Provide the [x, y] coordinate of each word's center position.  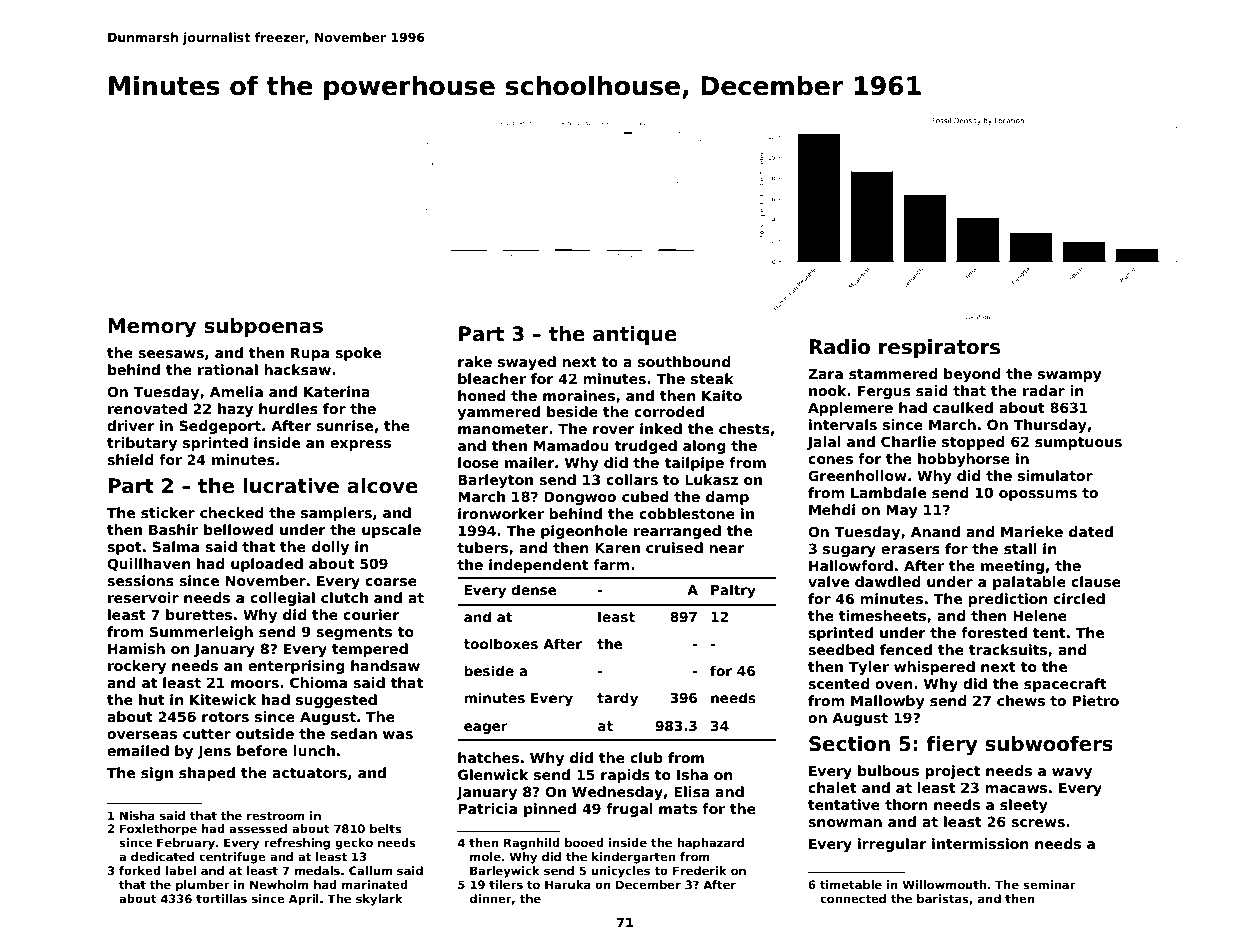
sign [157, 774]
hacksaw [297, 369]
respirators [939, 348]
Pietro [1096, 700]
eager [486, 728]
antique [635, 335]
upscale [391, 531]
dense [534, 589]
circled [1079, 598]
